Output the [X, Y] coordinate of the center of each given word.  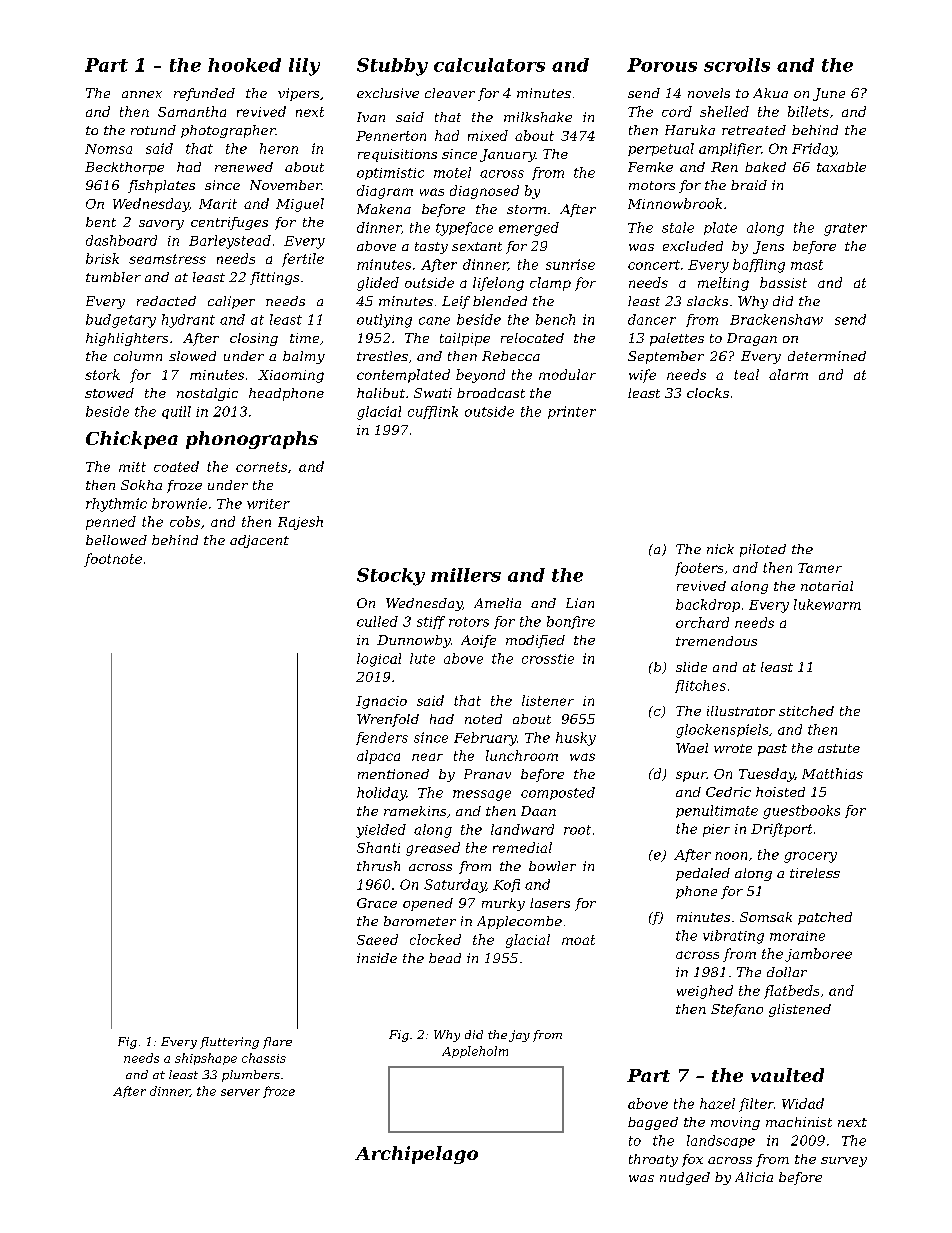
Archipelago [416, 1155]
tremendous [716, 641]
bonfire [571, 622]
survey [844, 1162]
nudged [685, 1178]
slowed [192, 356]
